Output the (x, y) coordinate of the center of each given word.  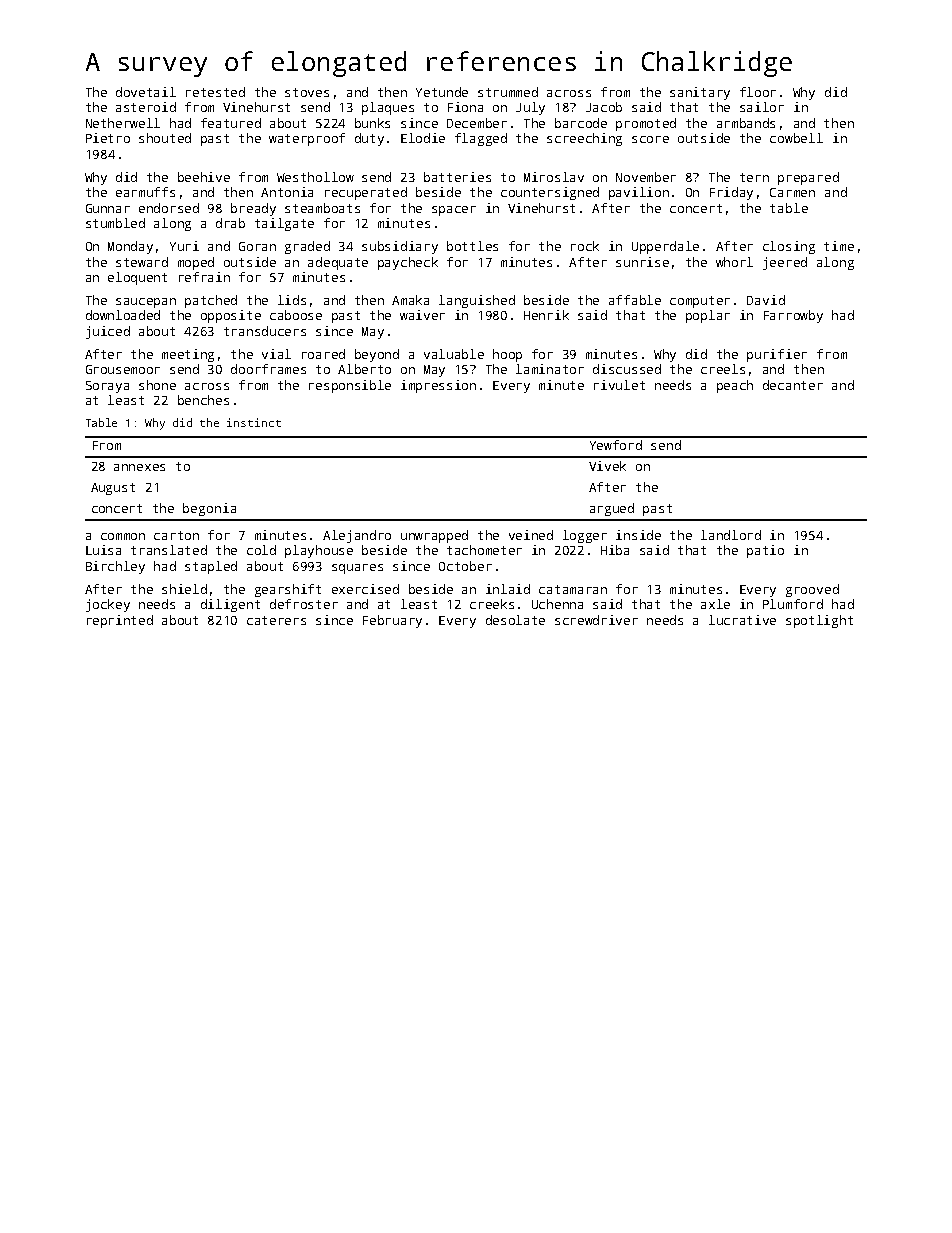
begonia (209, 509)
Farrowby (793, 316)
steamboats (322, 208)
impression (438, 386)
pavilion (639, 193)
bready (253, 209)
